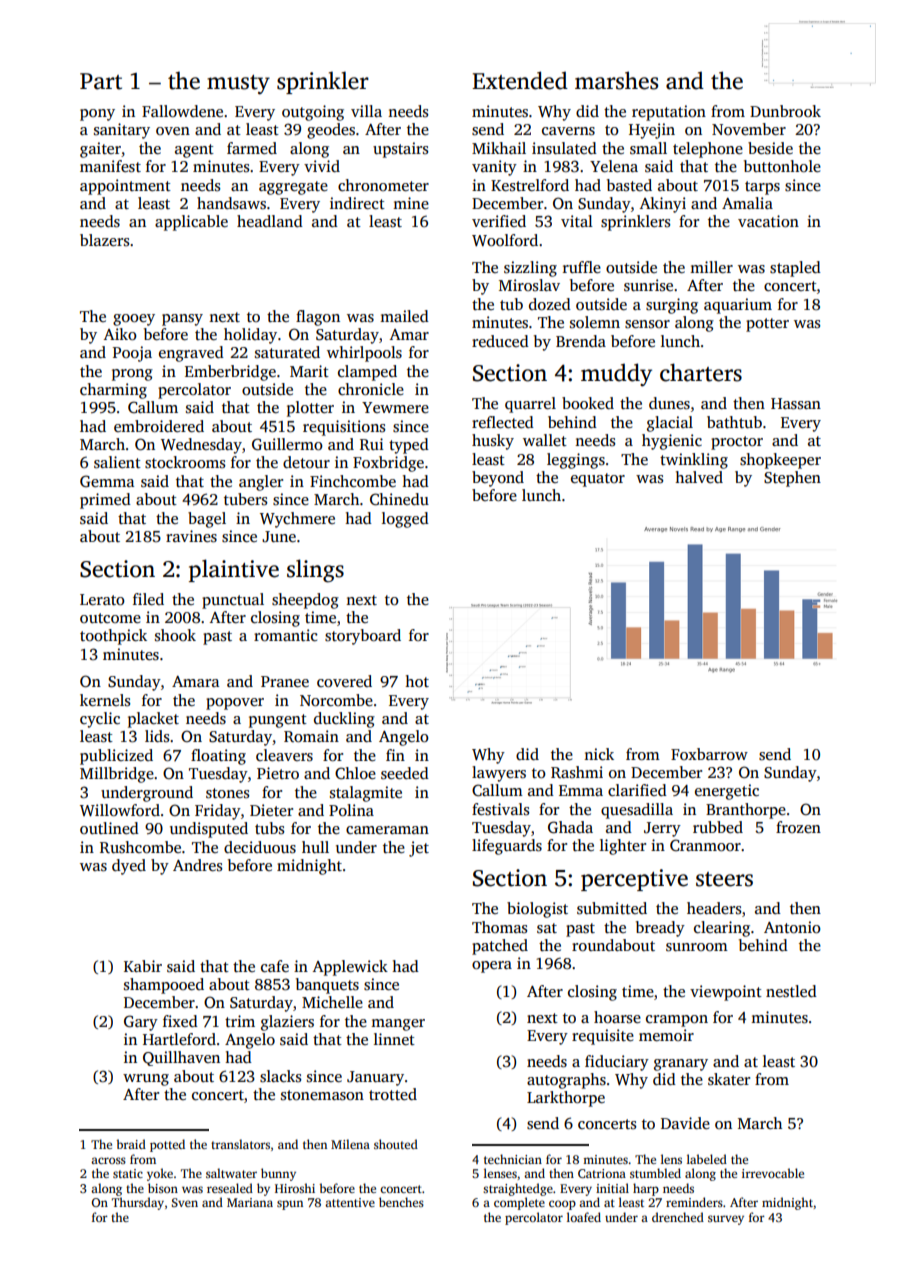 The height and width of the document is (1278, 901). Describe the element at coordinates (648, 285) in the document. I see `sunrise` at that location.
